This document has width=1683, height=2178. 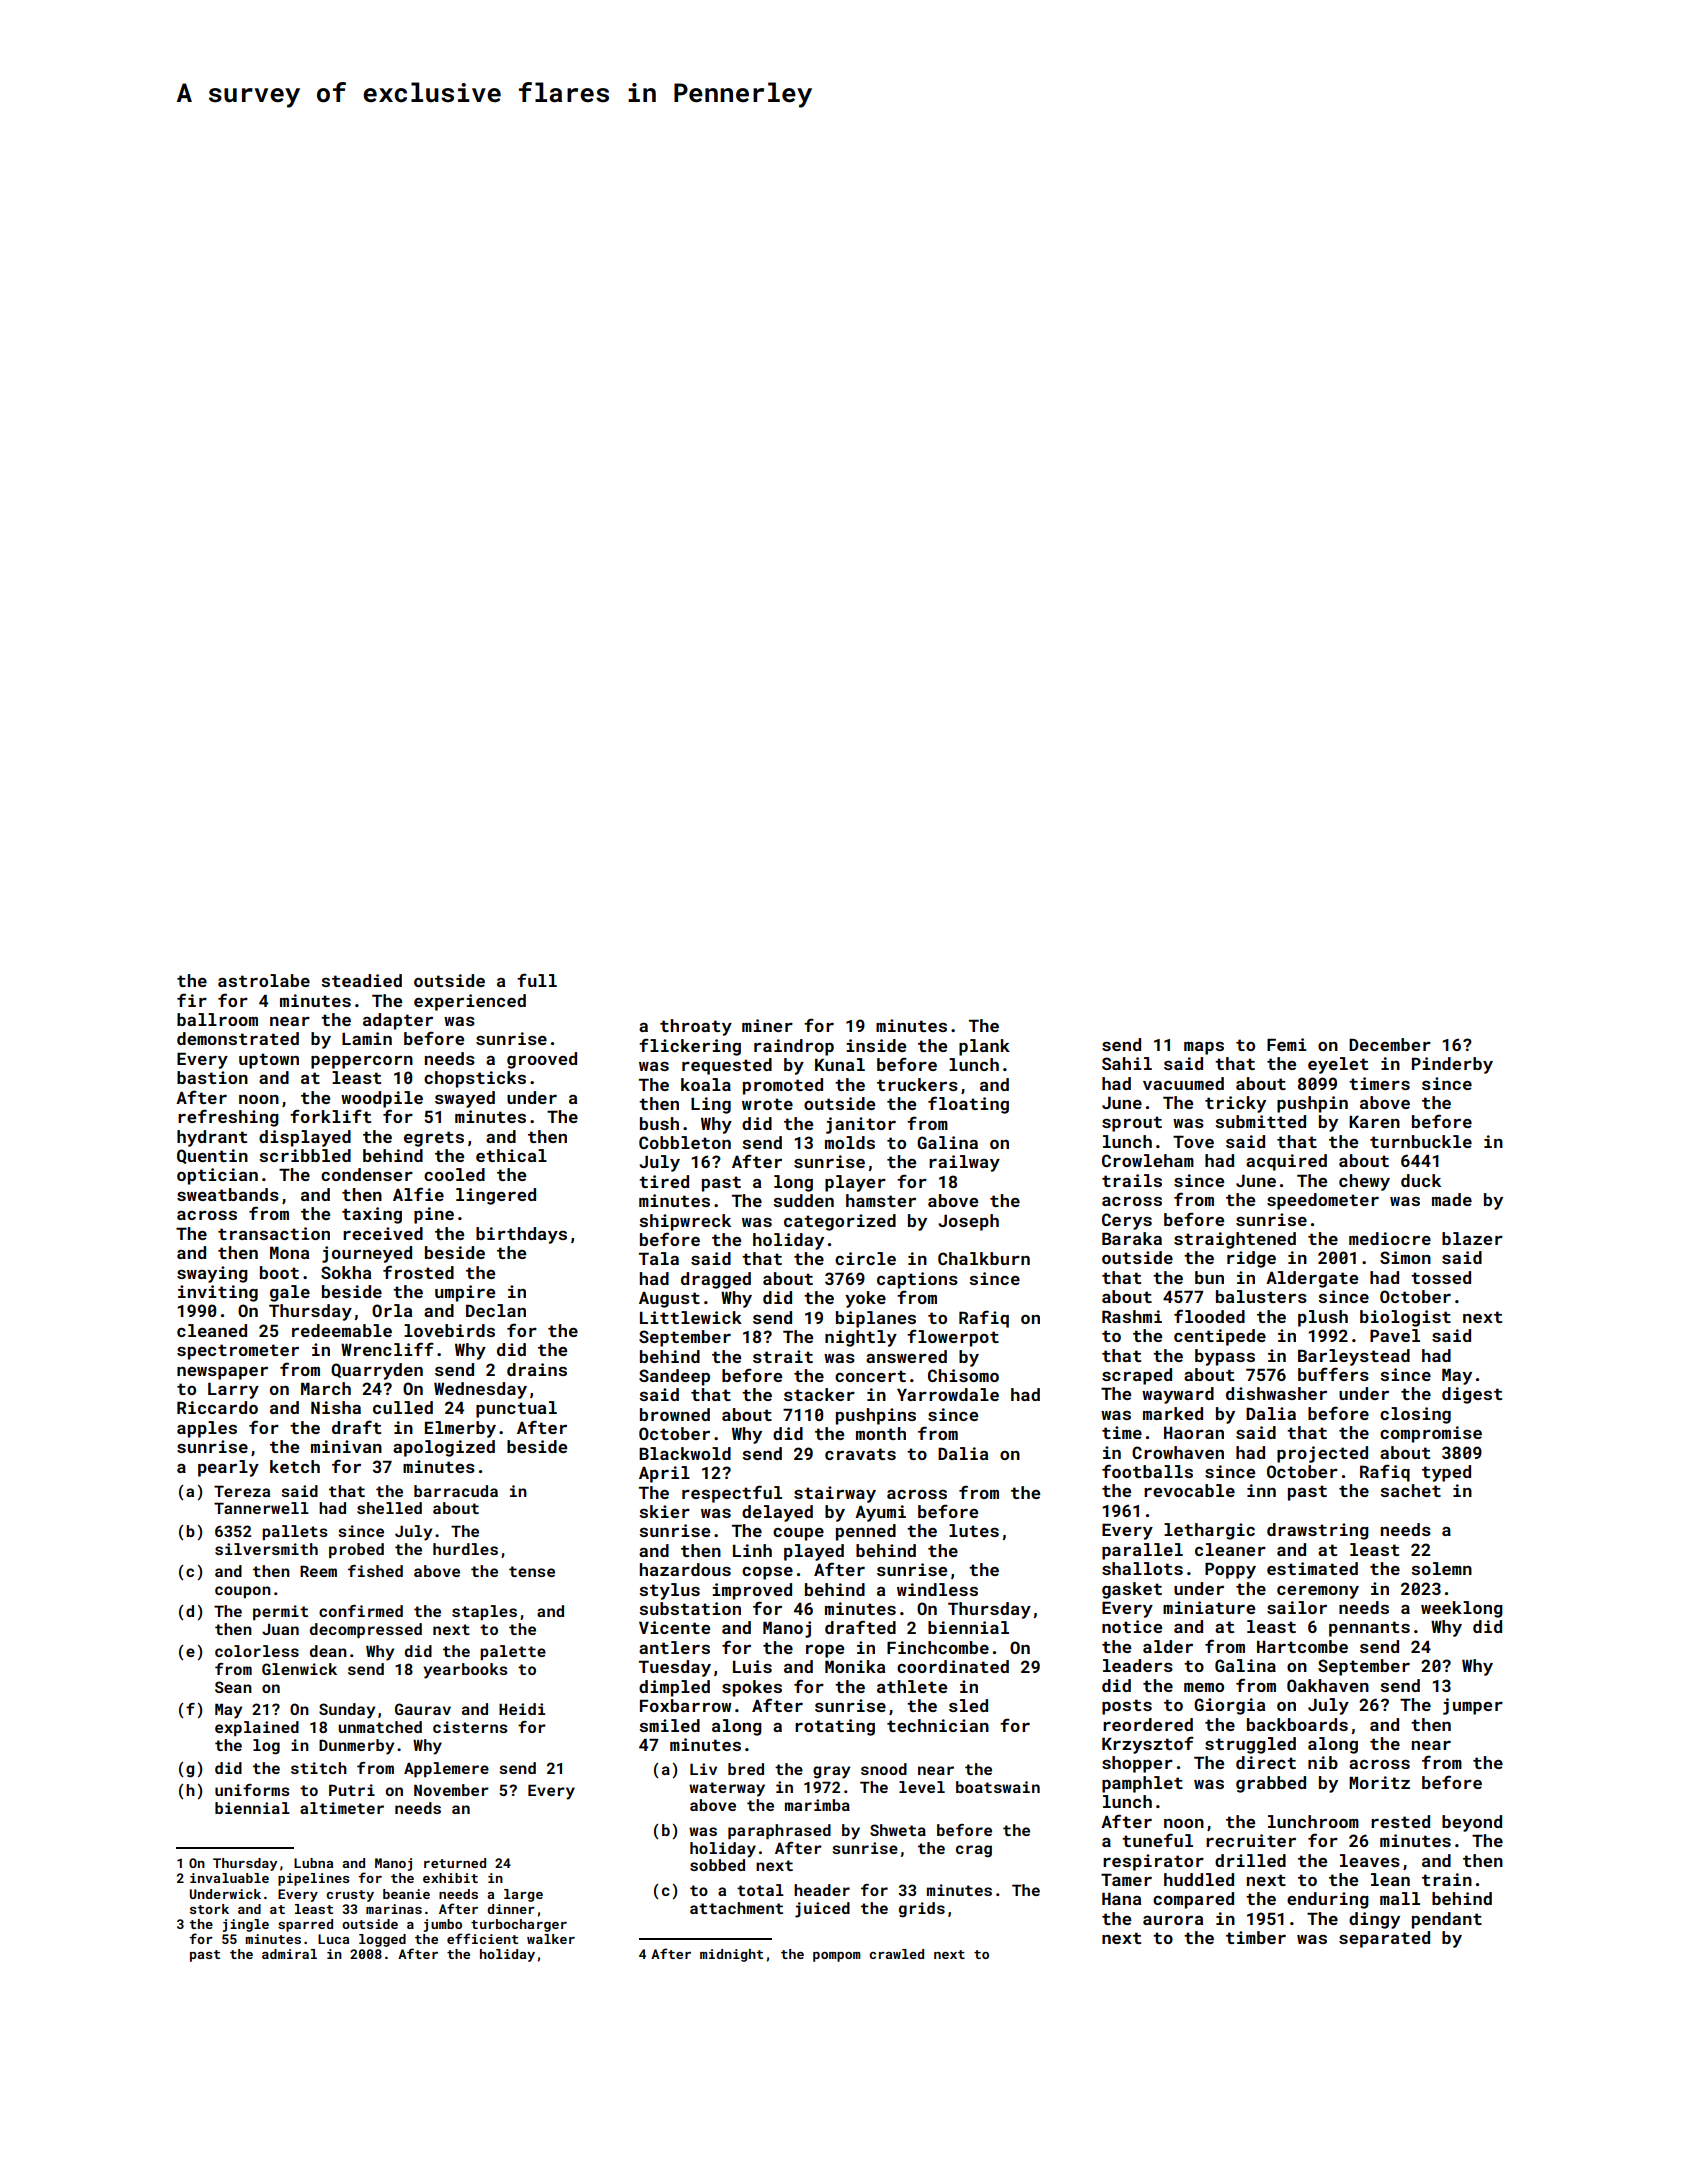 I want to click on mediocre, so click(x=1390, y=1238).
